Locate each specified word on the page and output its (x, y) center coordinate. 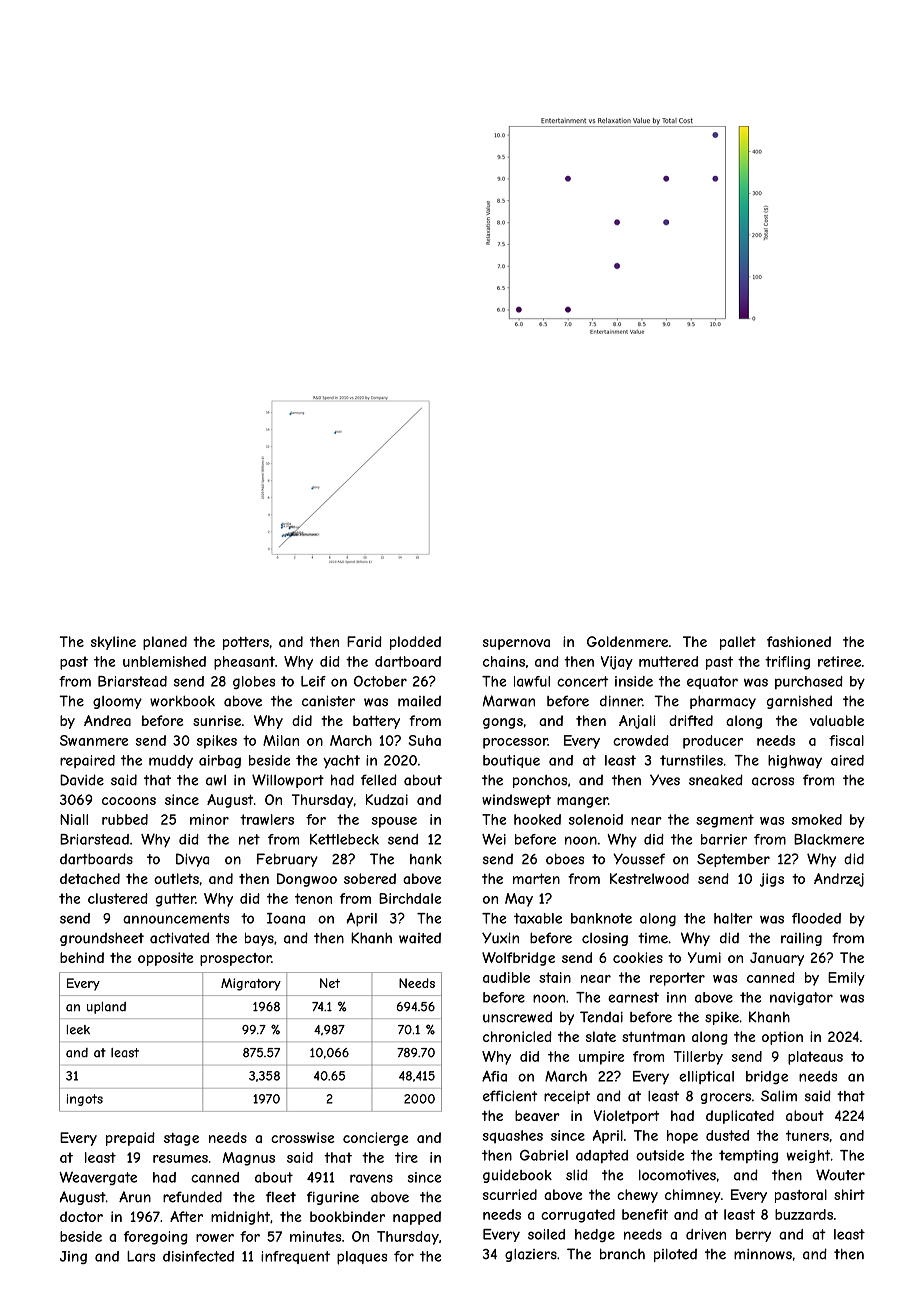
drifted (691, 720)
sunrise (217, 720)
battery (376, 722)
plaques (362, 1258)
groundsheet (102, 939)
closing (605, 939)
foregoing (156, 1238)
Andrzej (839, 880)
